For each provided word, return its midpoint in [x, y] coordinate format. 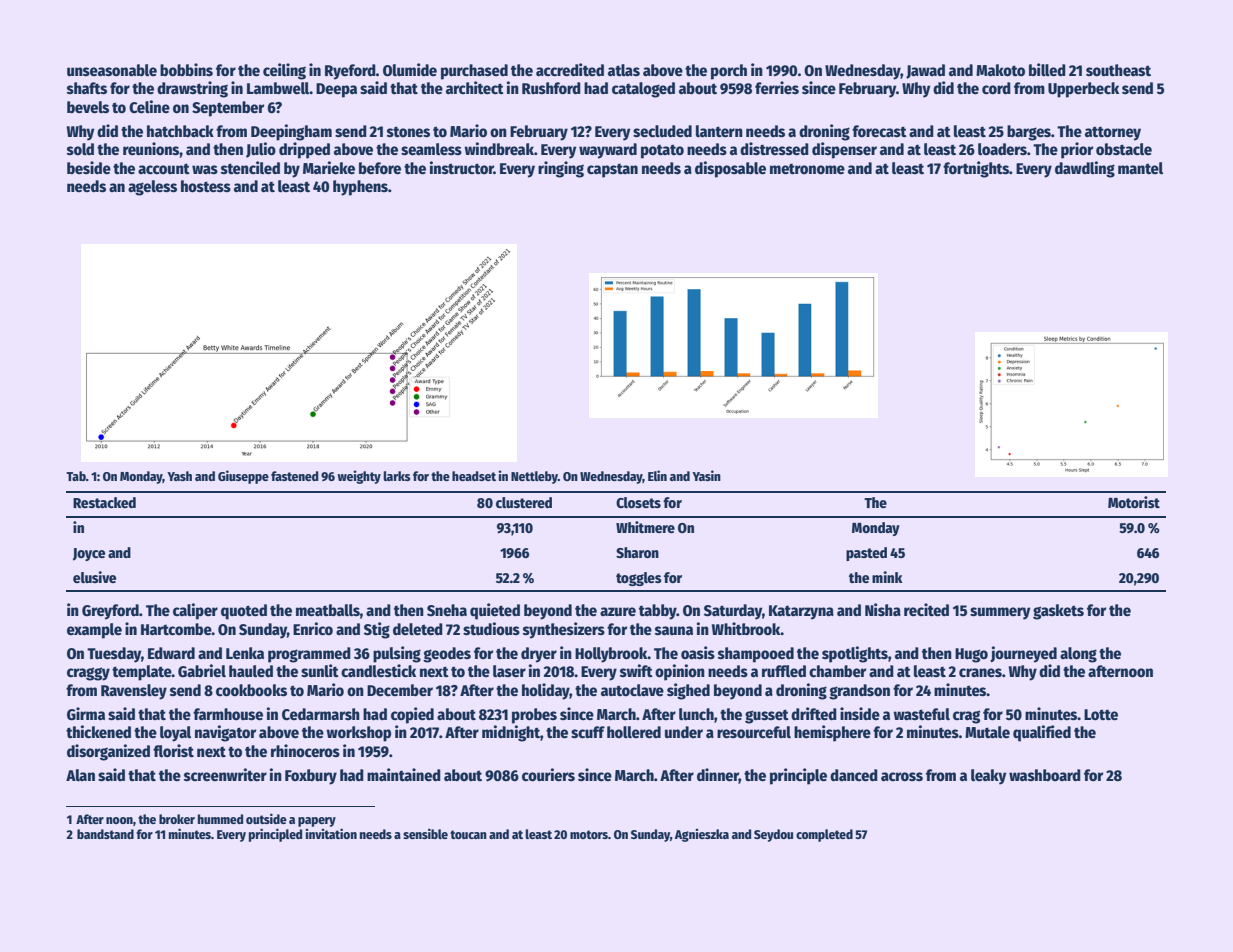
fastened [295, 476]
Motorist [1134, 502]
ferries [777, 88]
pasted [866, 554]
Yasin [706, 475]
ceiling [284, 71]
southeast [1118, 70]
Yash [179, 476]
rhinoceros [305, 751]
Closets [638, 502]
